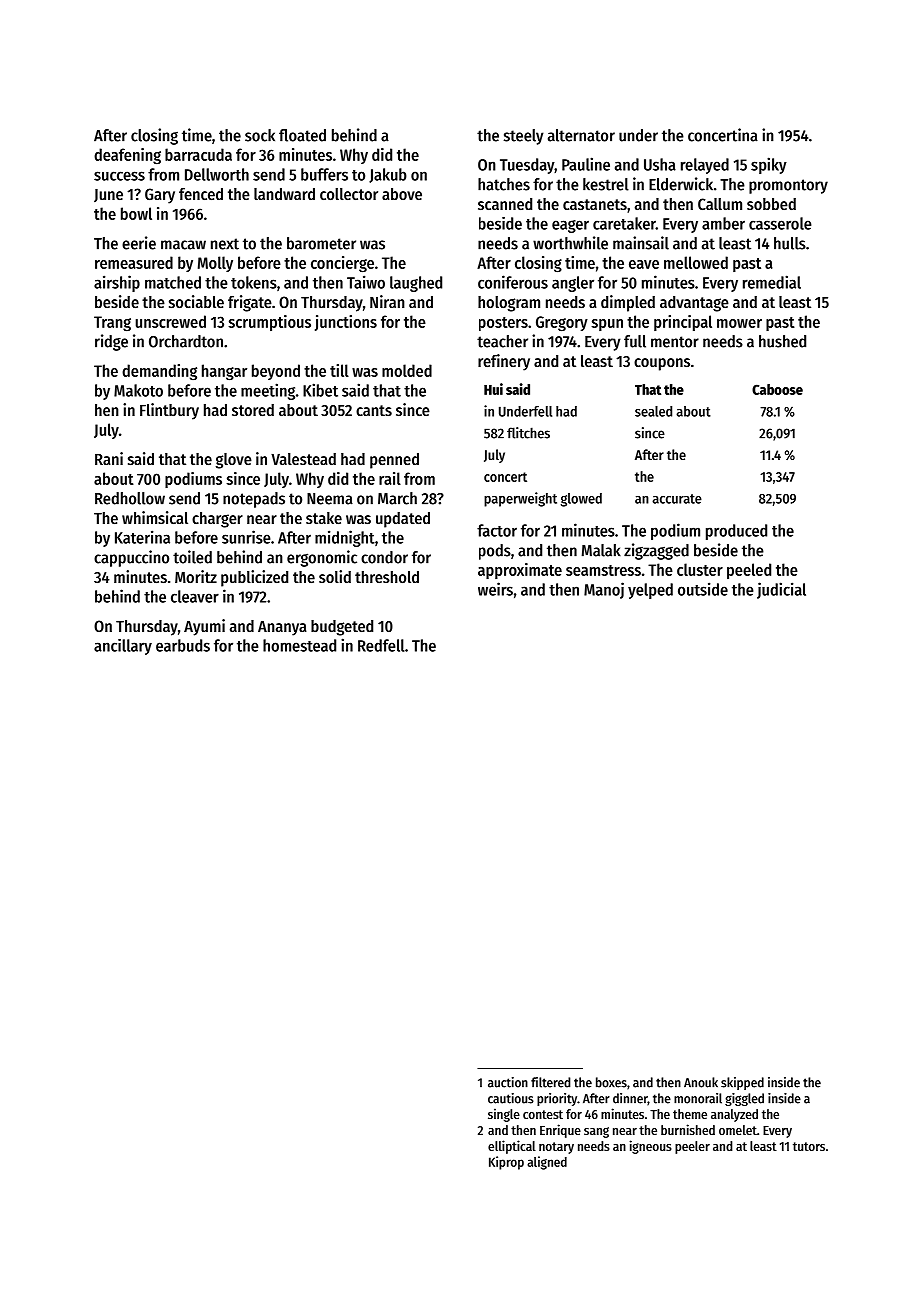 This document has height=1314, width=924. What do you see at coordinates (117, 283) in the document?
I see `airship` at bounding box center [117, 283].
